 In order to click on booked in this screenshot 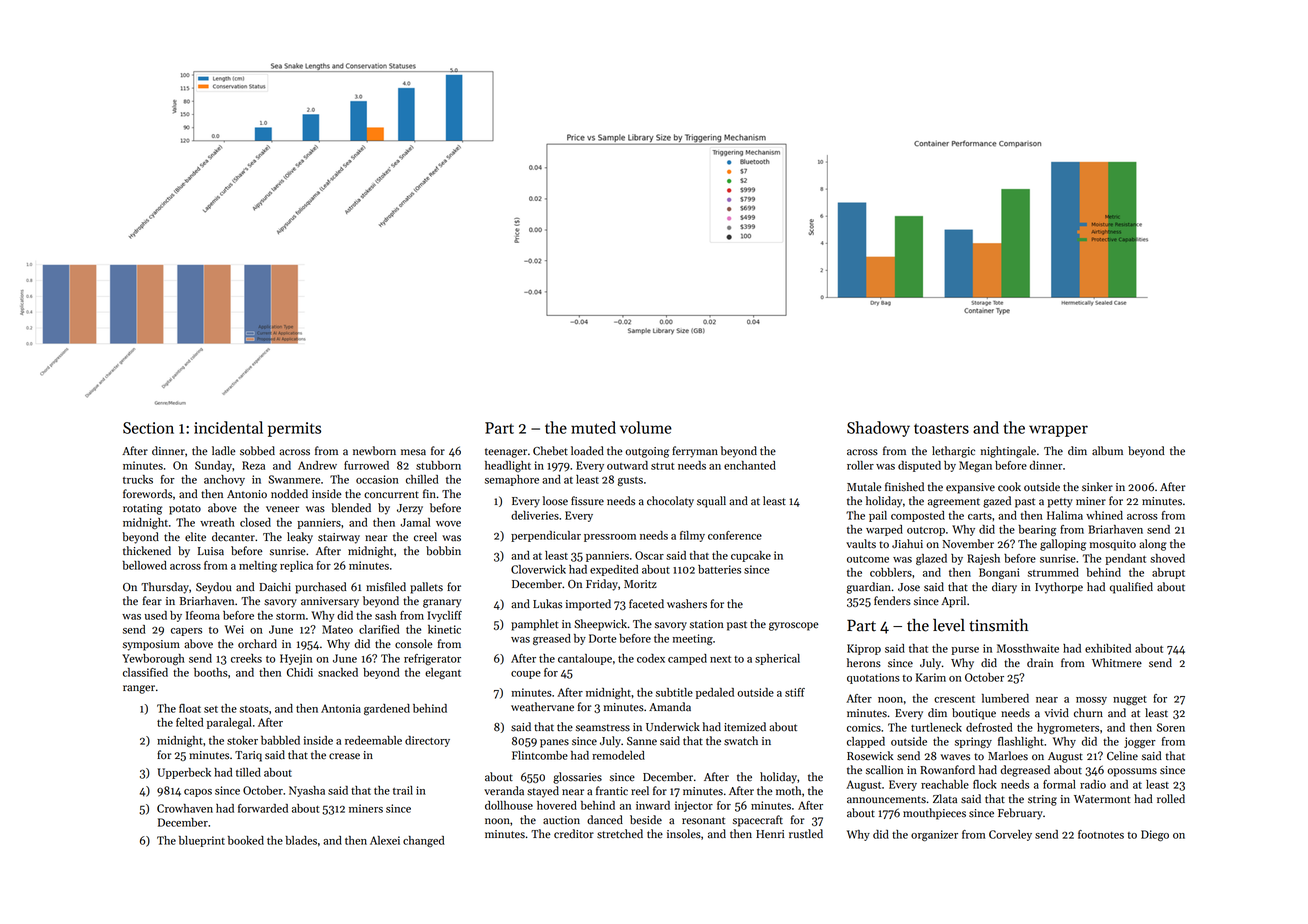, I will do `click(246, 840)`.
